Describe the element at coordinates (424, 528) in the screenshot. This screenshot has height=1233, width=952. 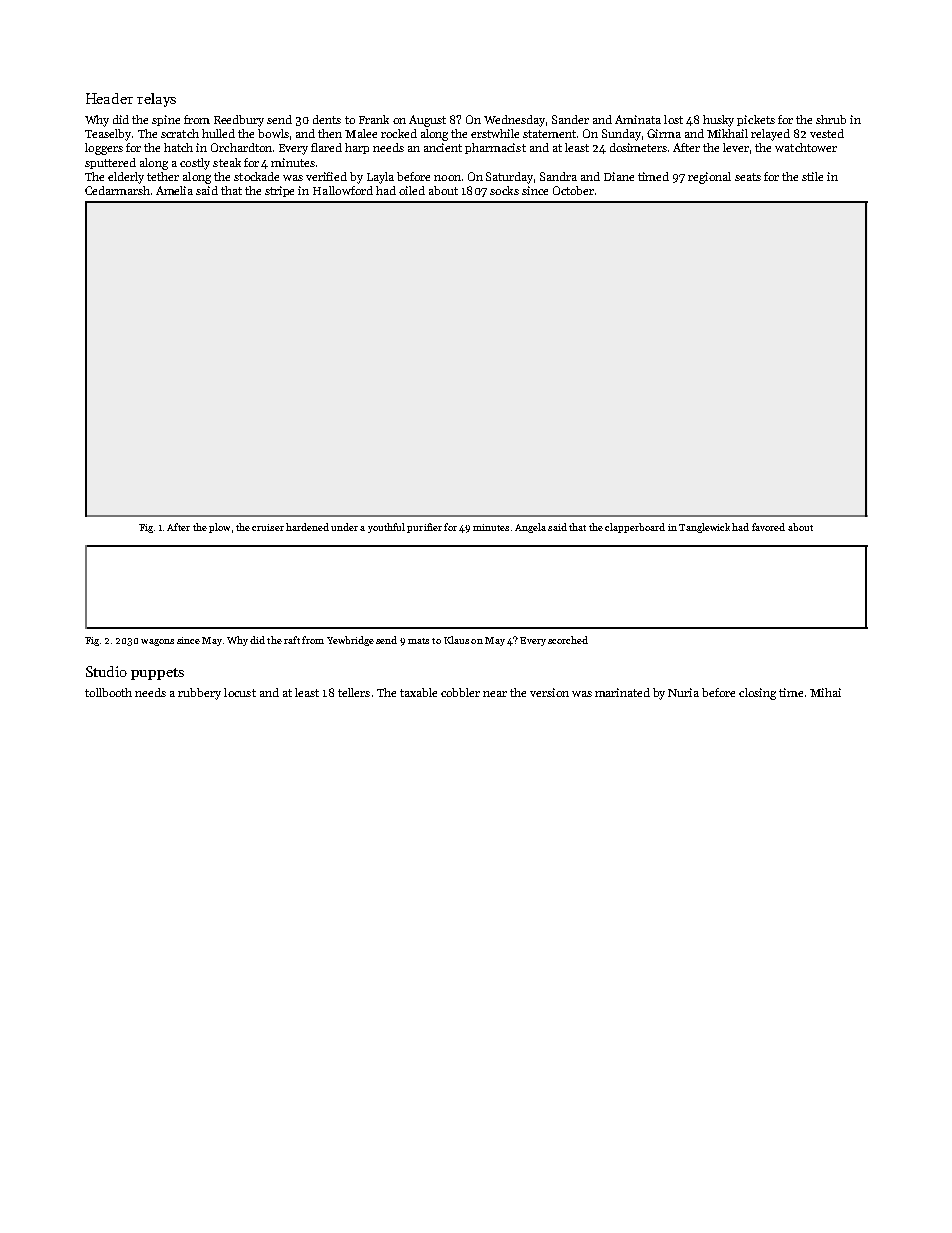
I see `purifier` at that location.
